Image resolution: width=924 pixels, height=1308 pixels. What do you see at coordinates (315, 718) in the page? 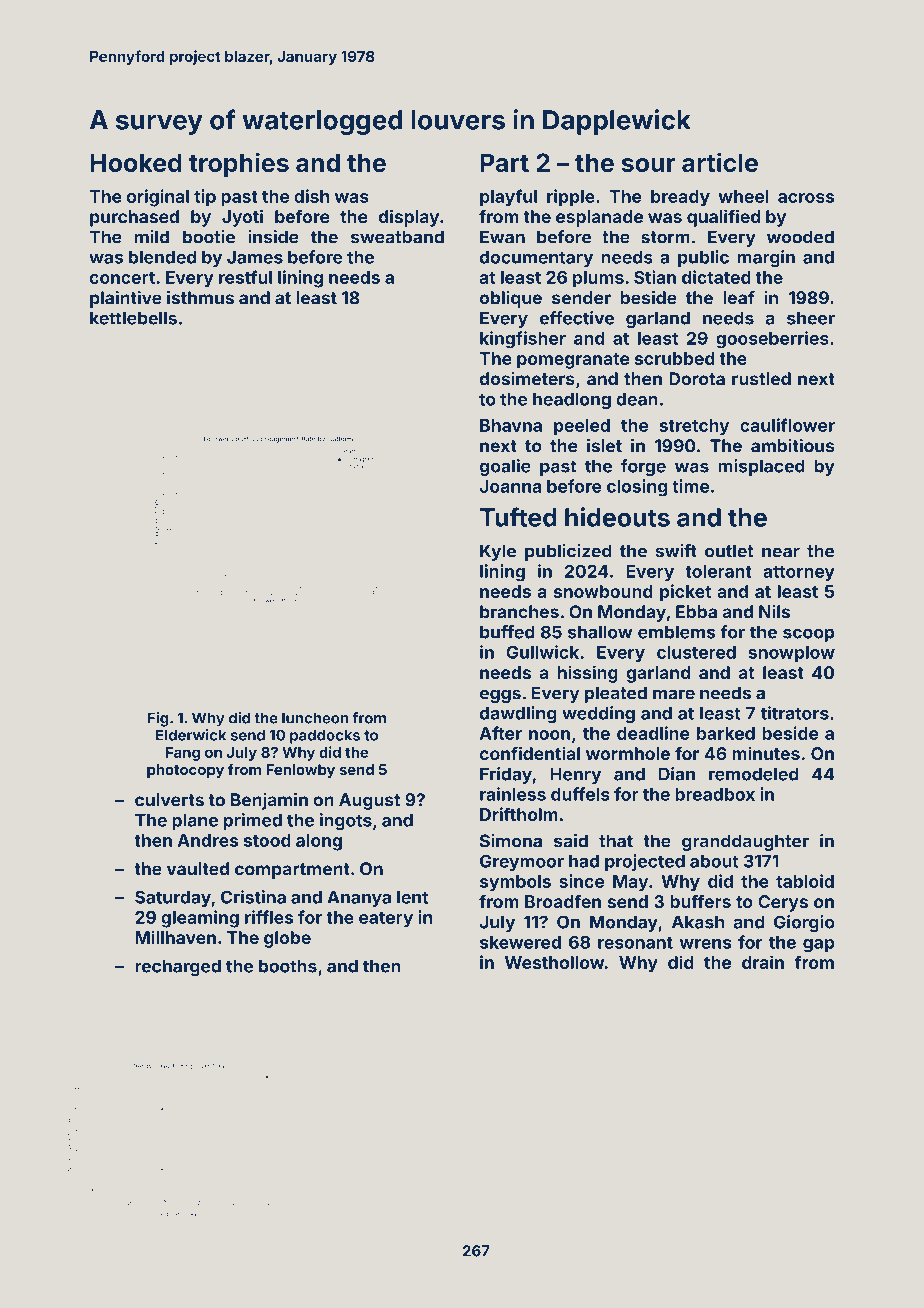
I see `luncheon` at bounding box center [315, 718].
